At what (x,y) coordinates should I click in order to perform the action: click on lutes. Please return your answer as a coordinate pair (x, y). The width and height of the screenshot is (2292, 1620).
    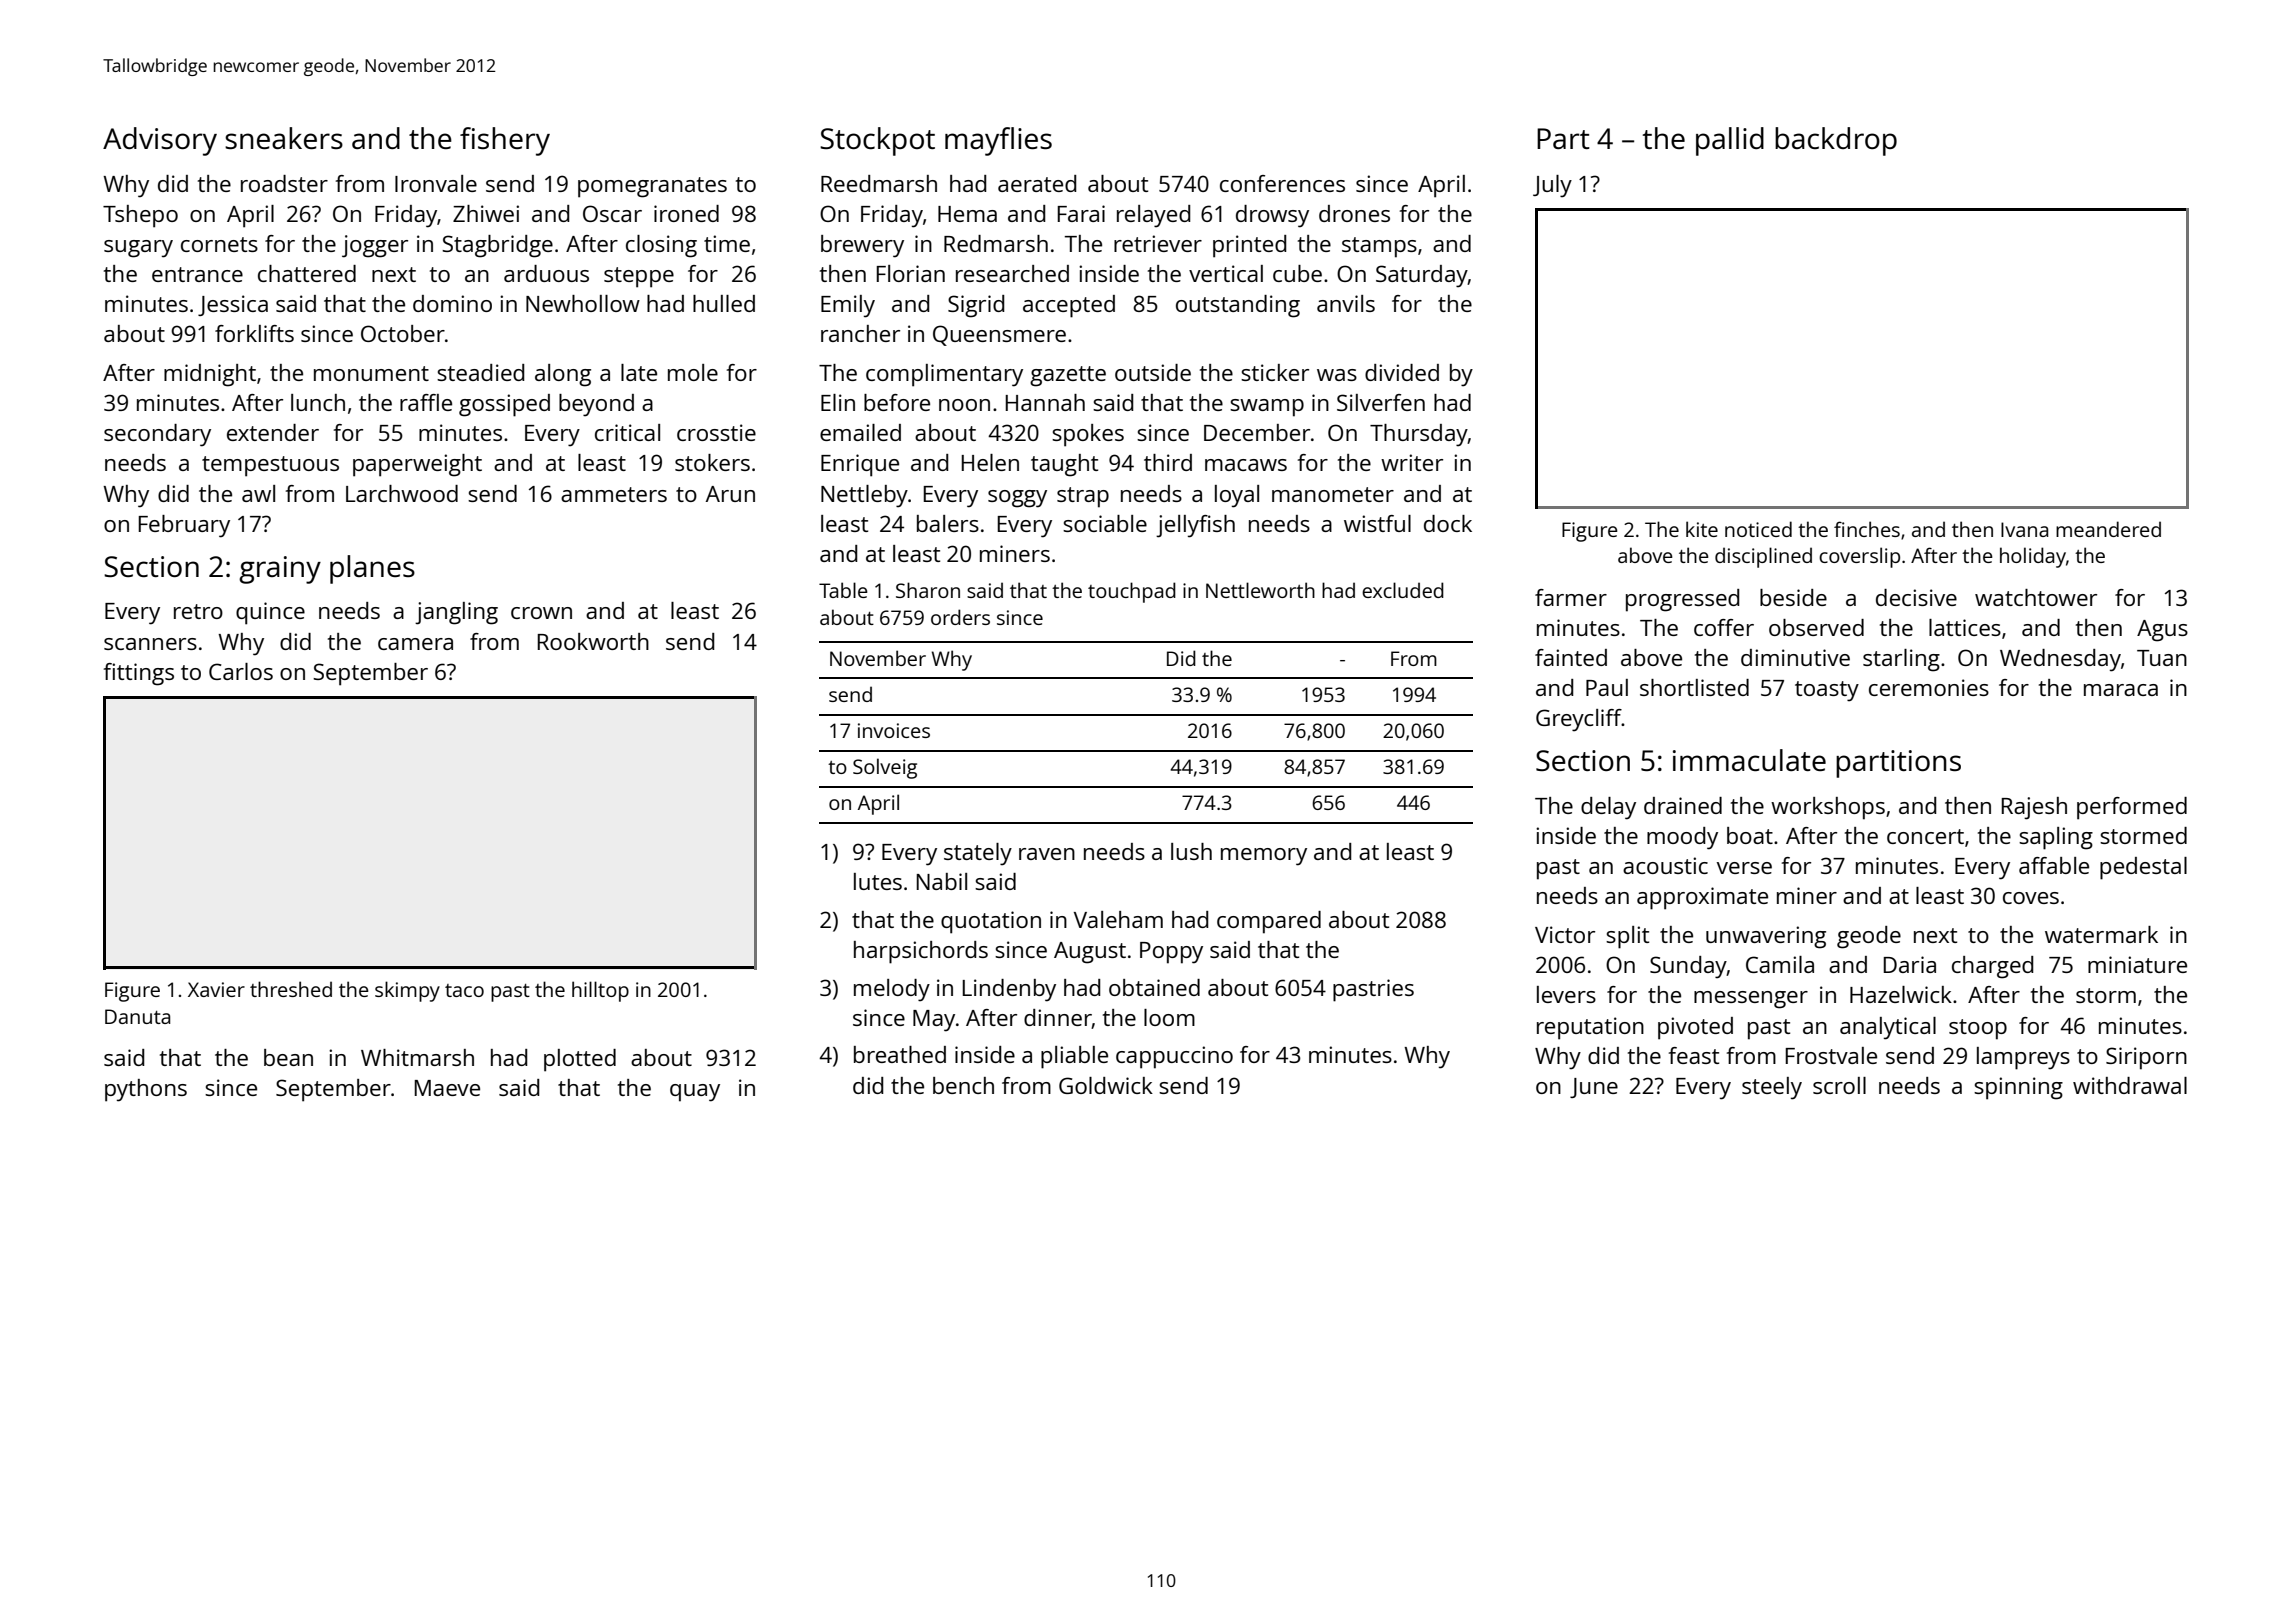
    Looking at the image, I should click on (878, 881).
